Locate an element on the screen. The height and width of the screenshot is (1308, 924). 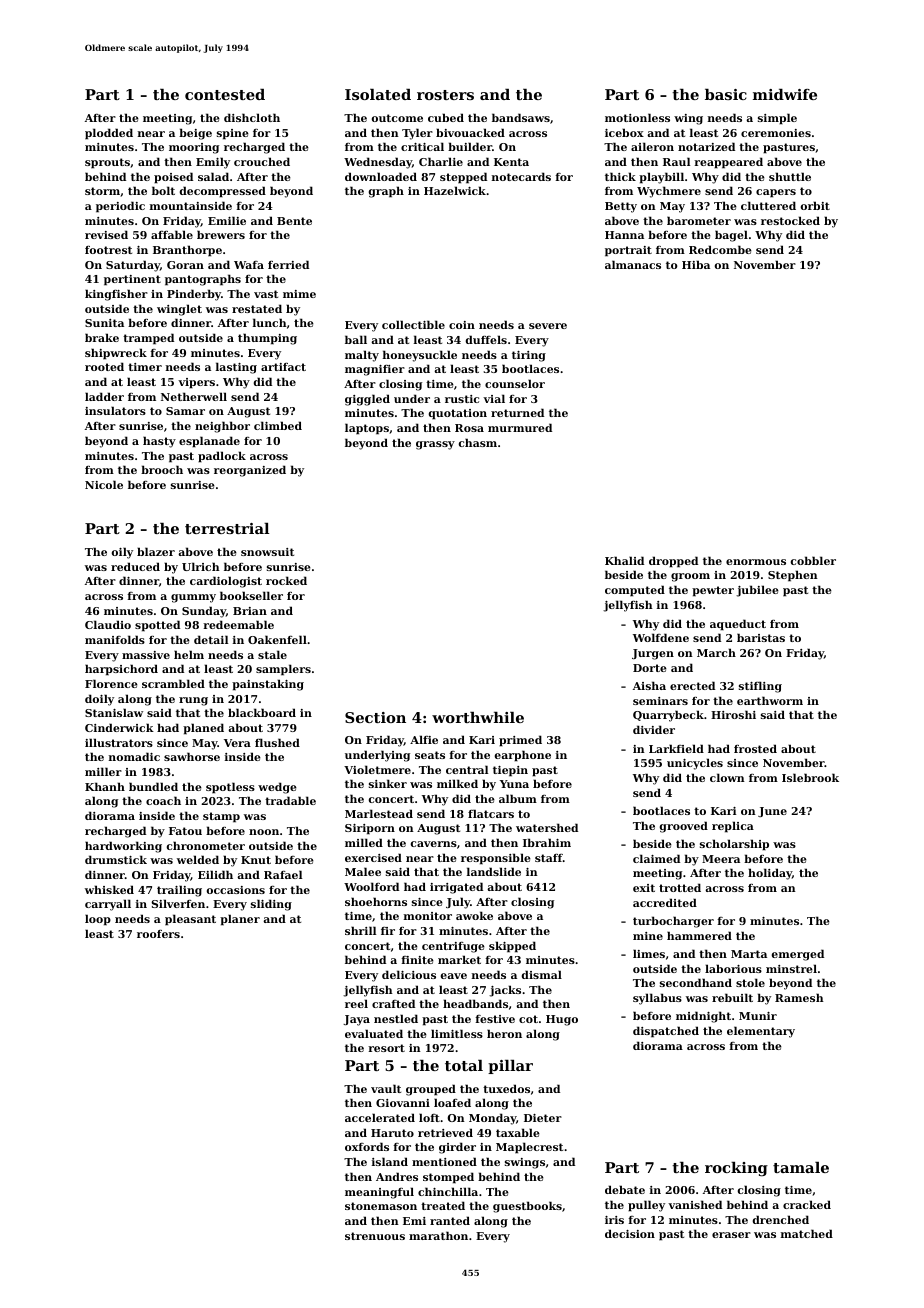
chronometer is located at coordinates (206, 845).
